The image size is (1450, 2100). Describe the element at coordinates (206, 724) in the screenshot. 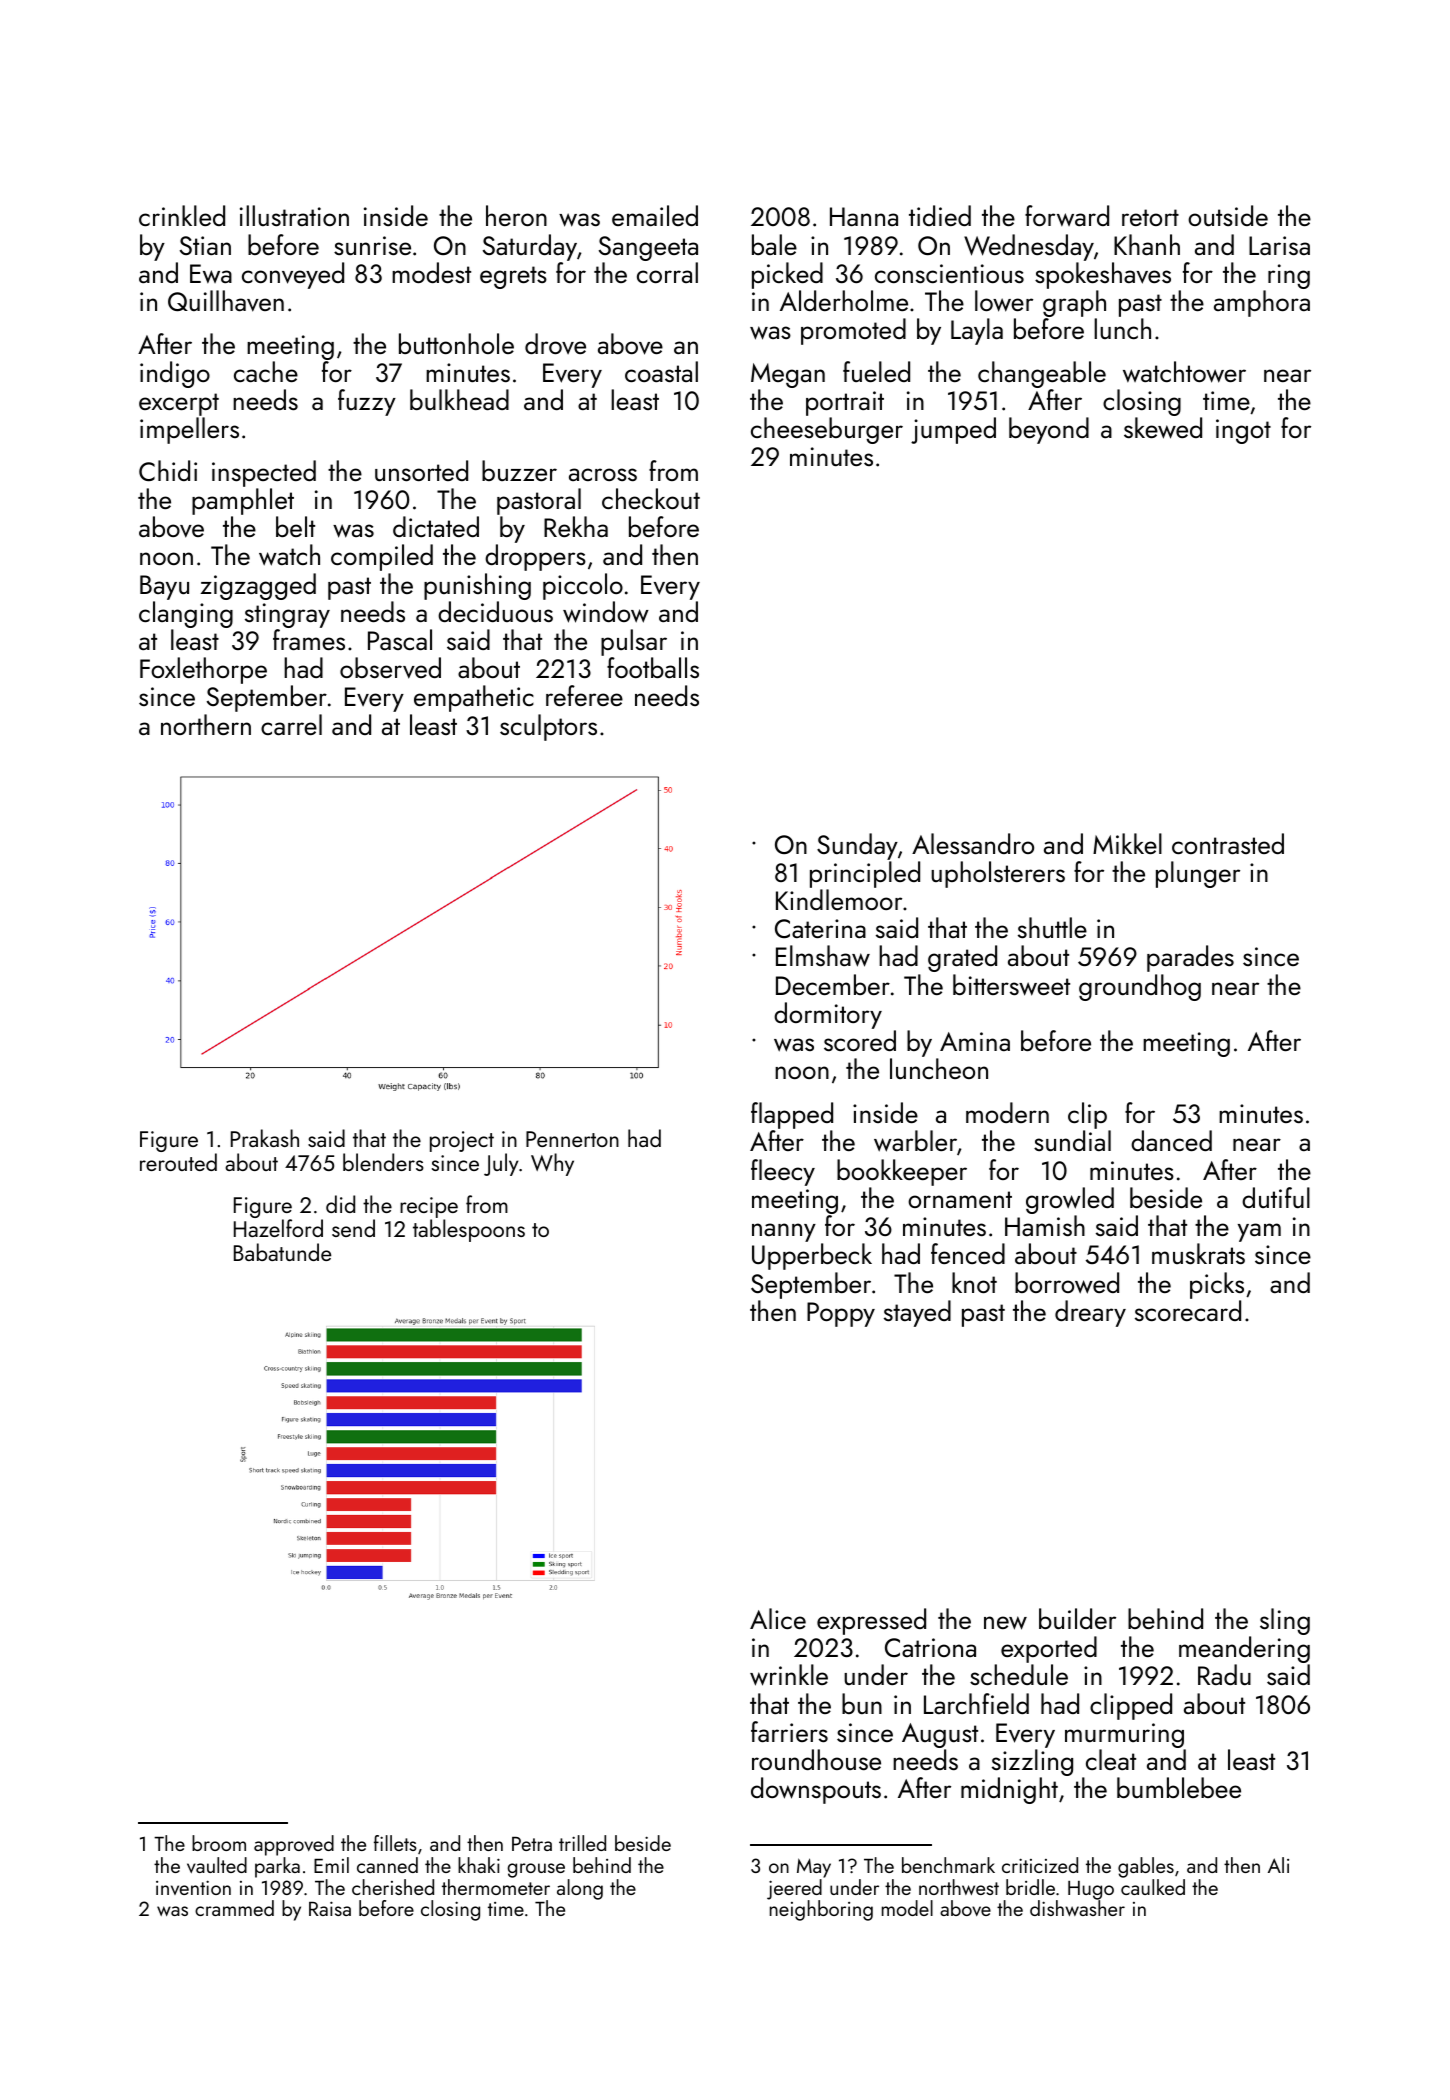

I see `northern` at that location.
